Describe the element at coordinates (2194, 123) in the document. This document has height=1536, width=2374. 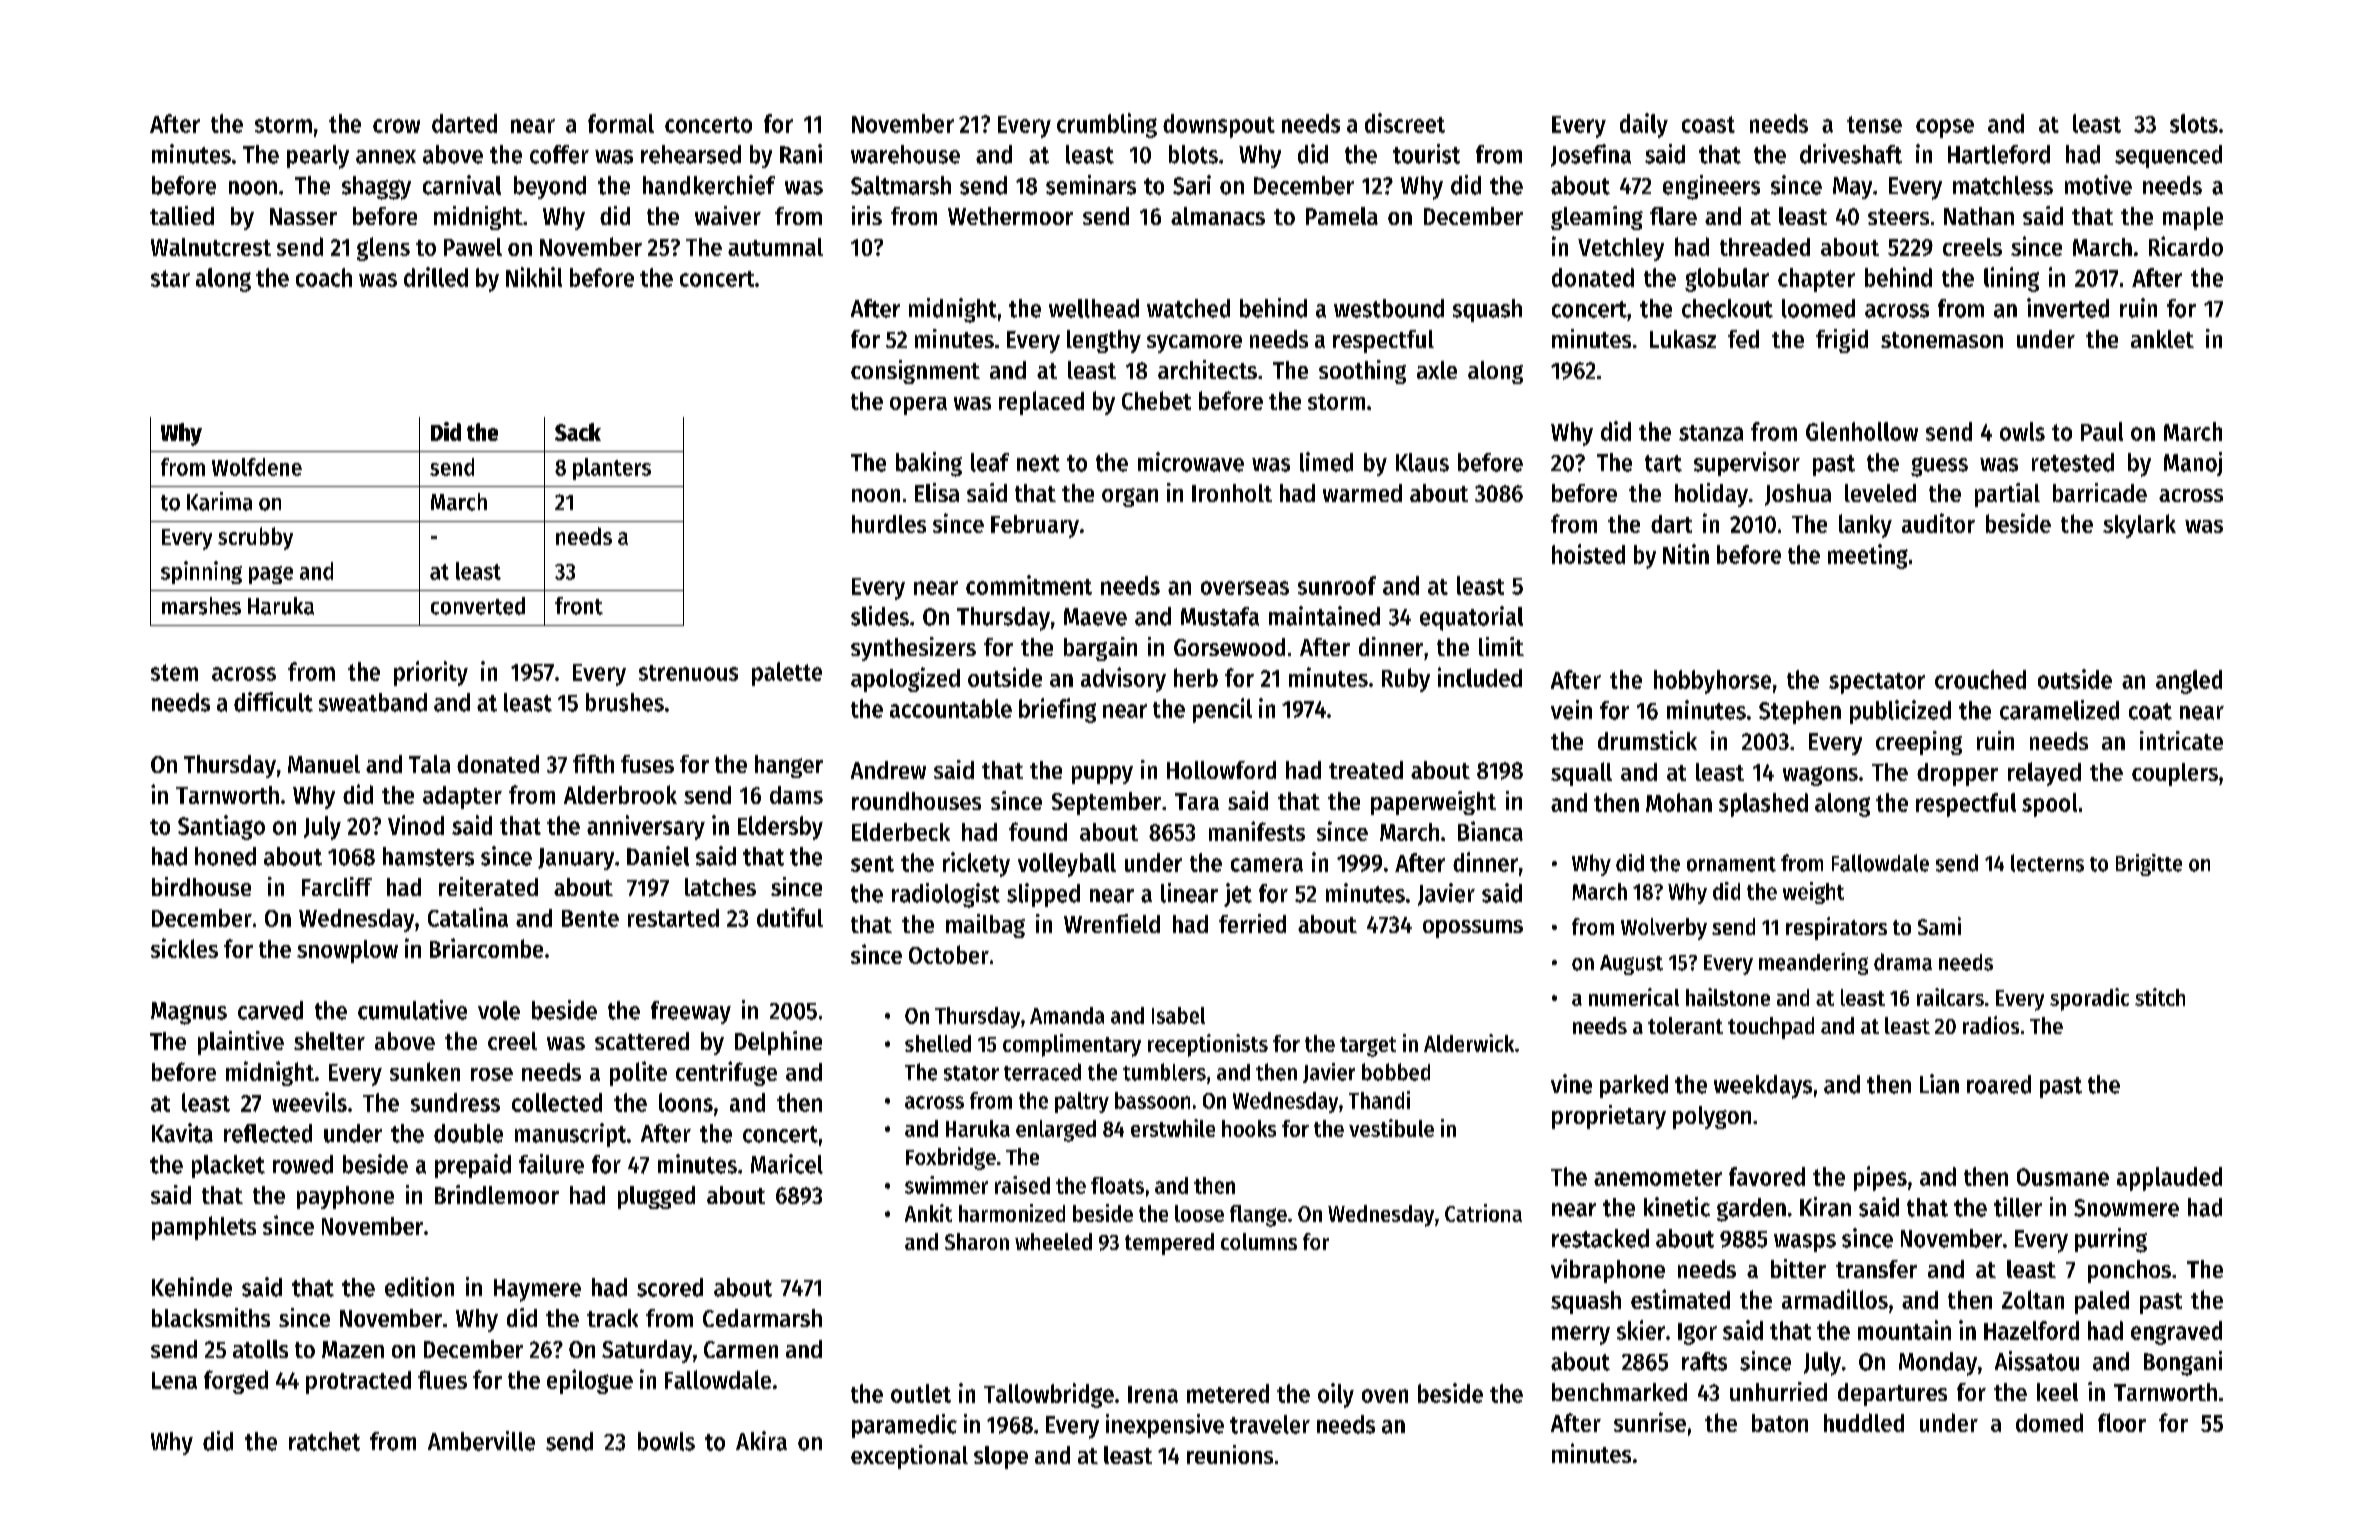
I see `slots` at that location.
